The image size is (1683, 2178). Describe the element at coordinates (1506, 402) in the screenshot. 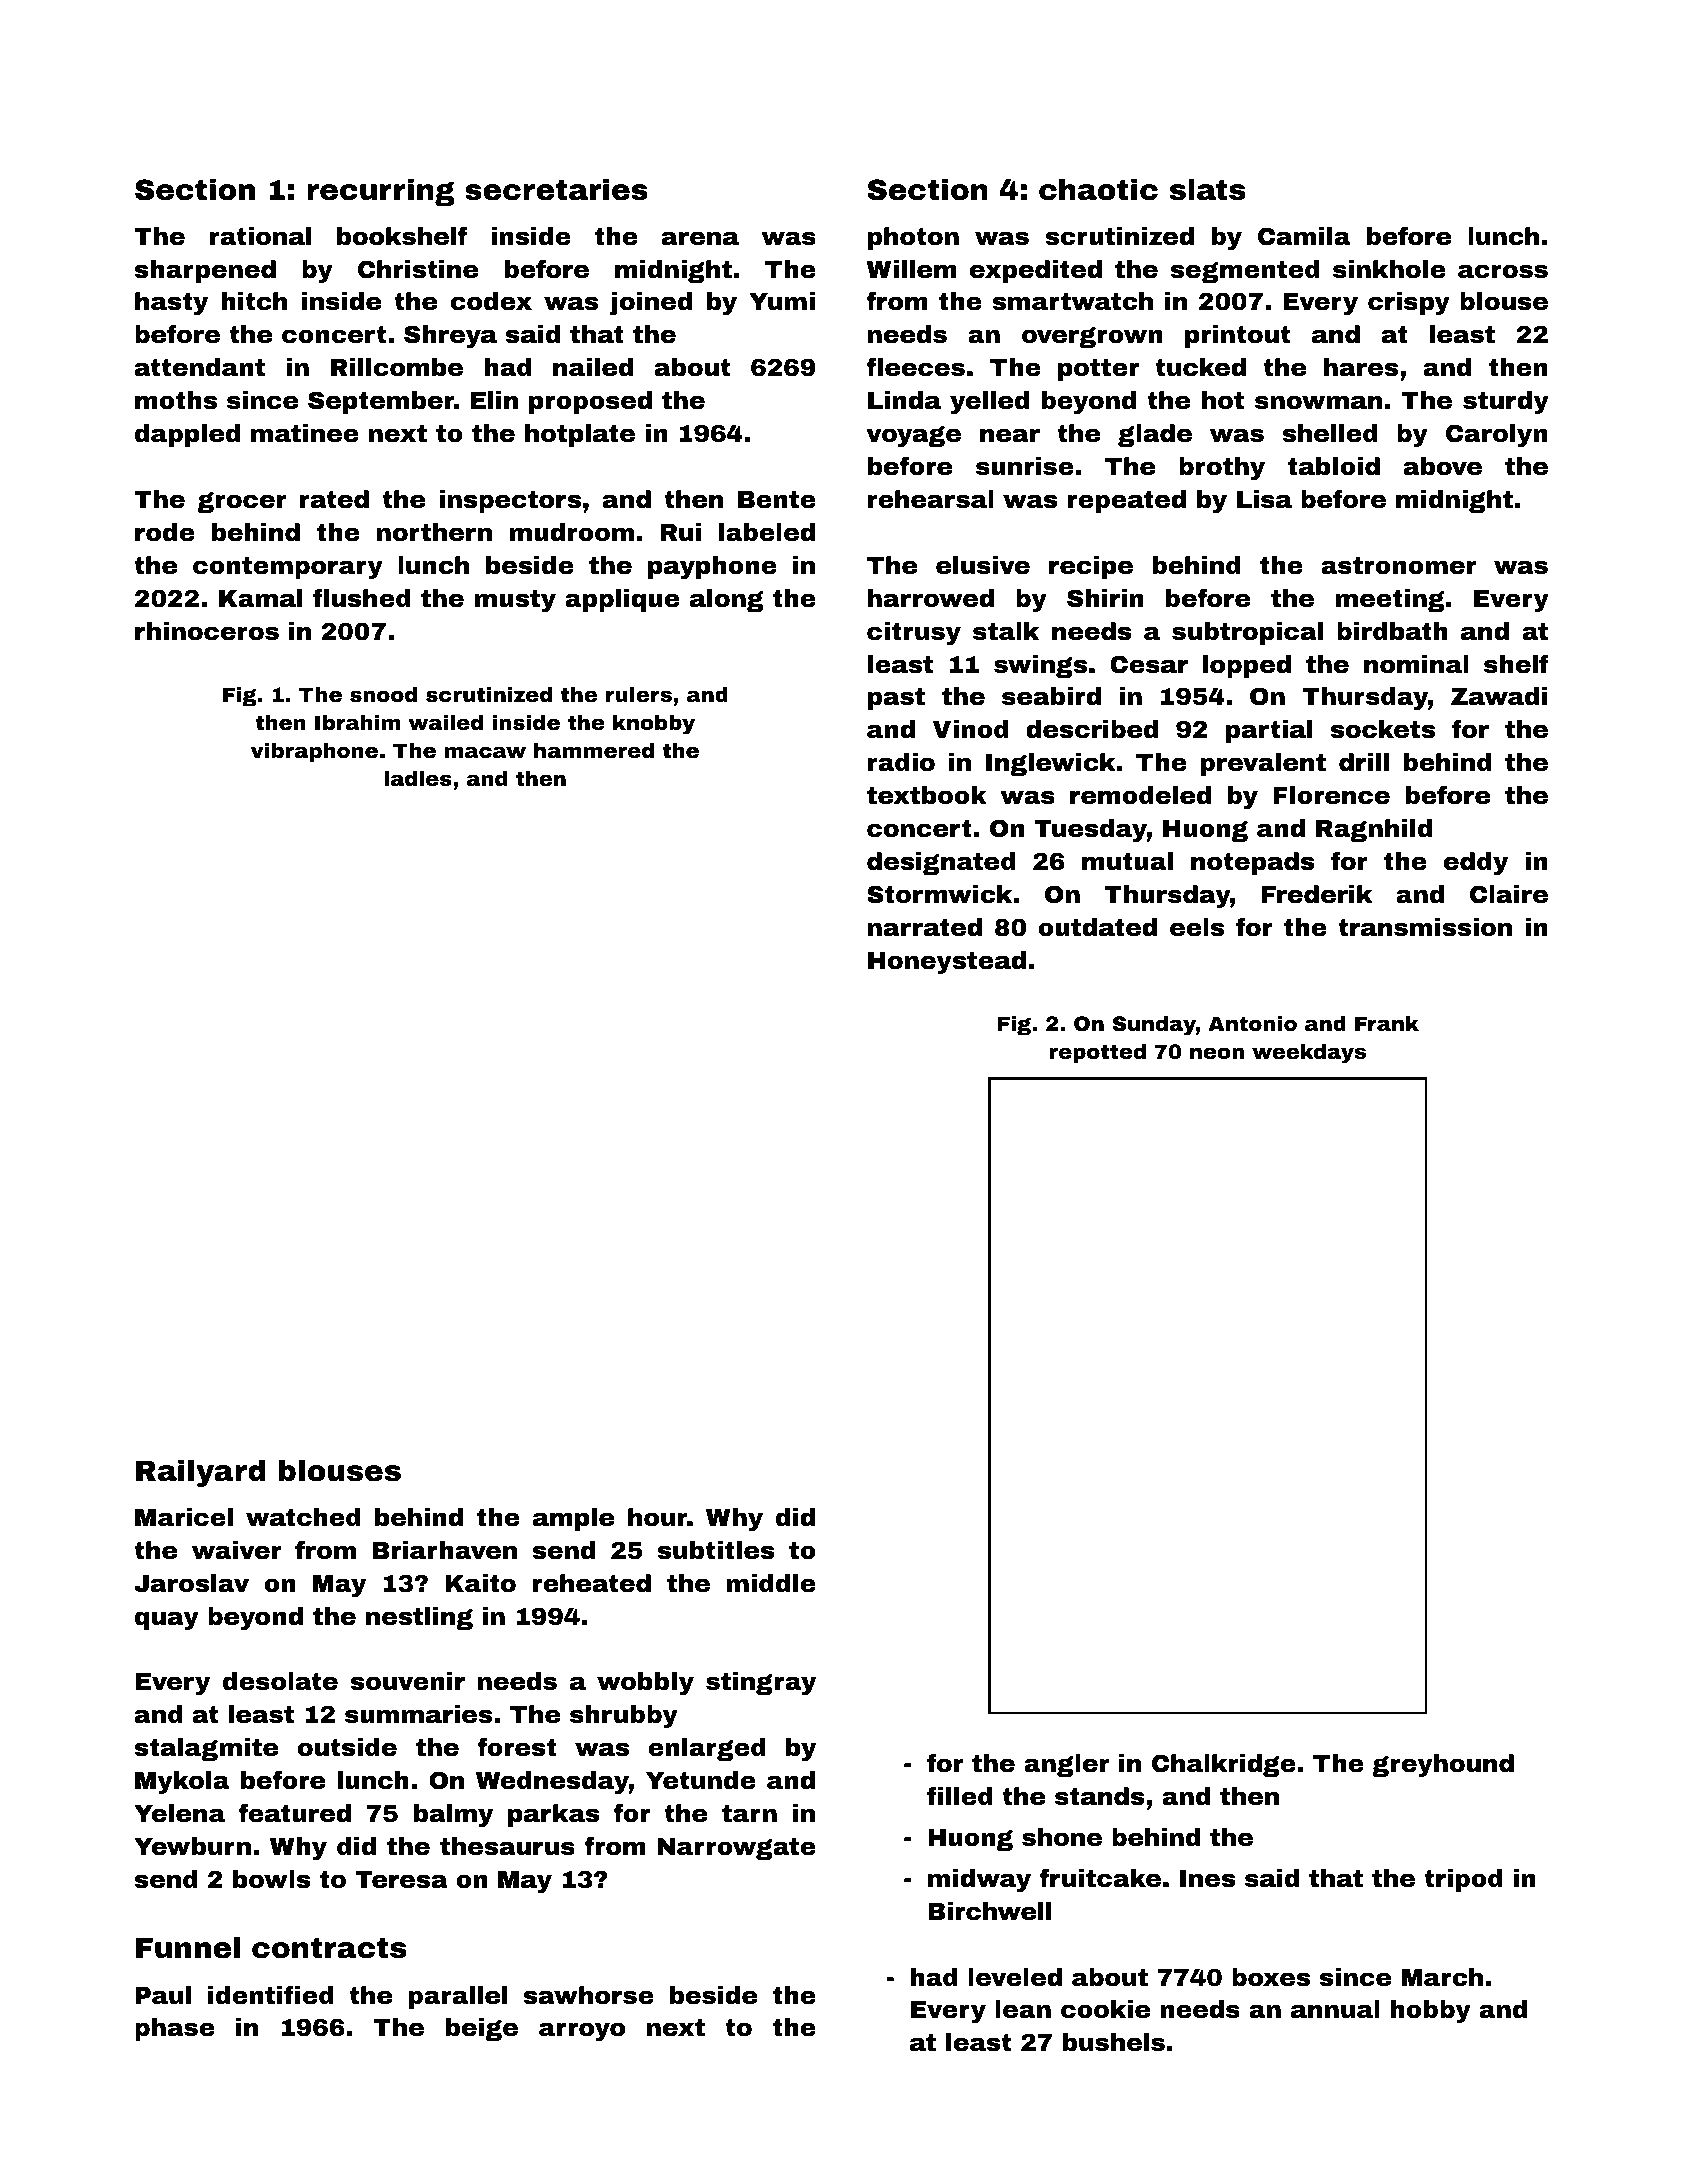

I see `sturdy` at that location.
